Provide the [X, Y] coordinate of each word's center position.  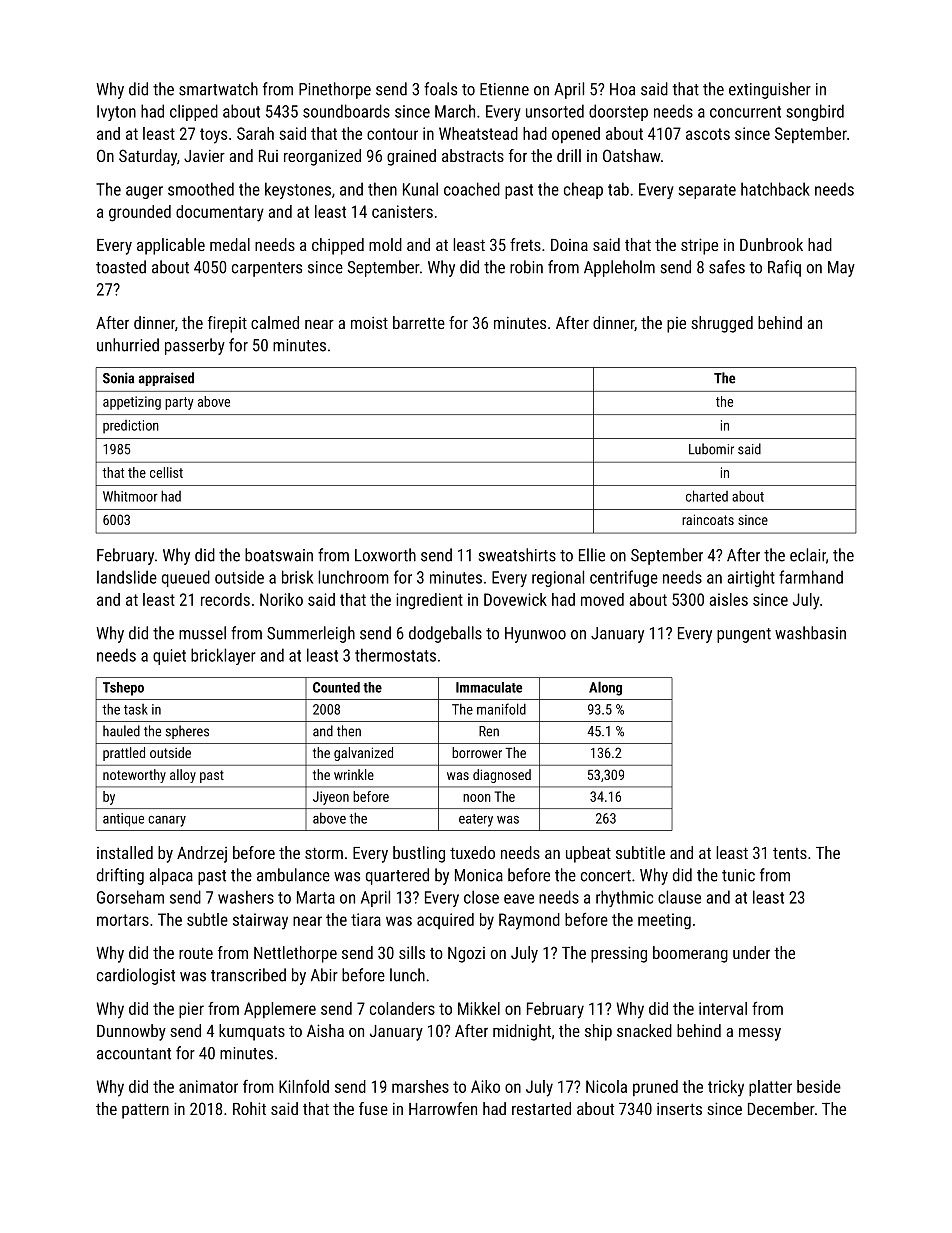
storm [324, 853]
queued [186, 578]
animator [208, 1086]
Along [605, 688]
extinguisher [770, 90]
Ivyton [116, 113]
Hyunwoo [535, 635]
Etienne [504, 89]
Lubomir [711, 449]
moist [369, 323]
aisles [728, 599]
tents [790, 853]
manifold [501, 709]
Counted [336, 687]
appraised [166, 379]
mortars [123, 920]
